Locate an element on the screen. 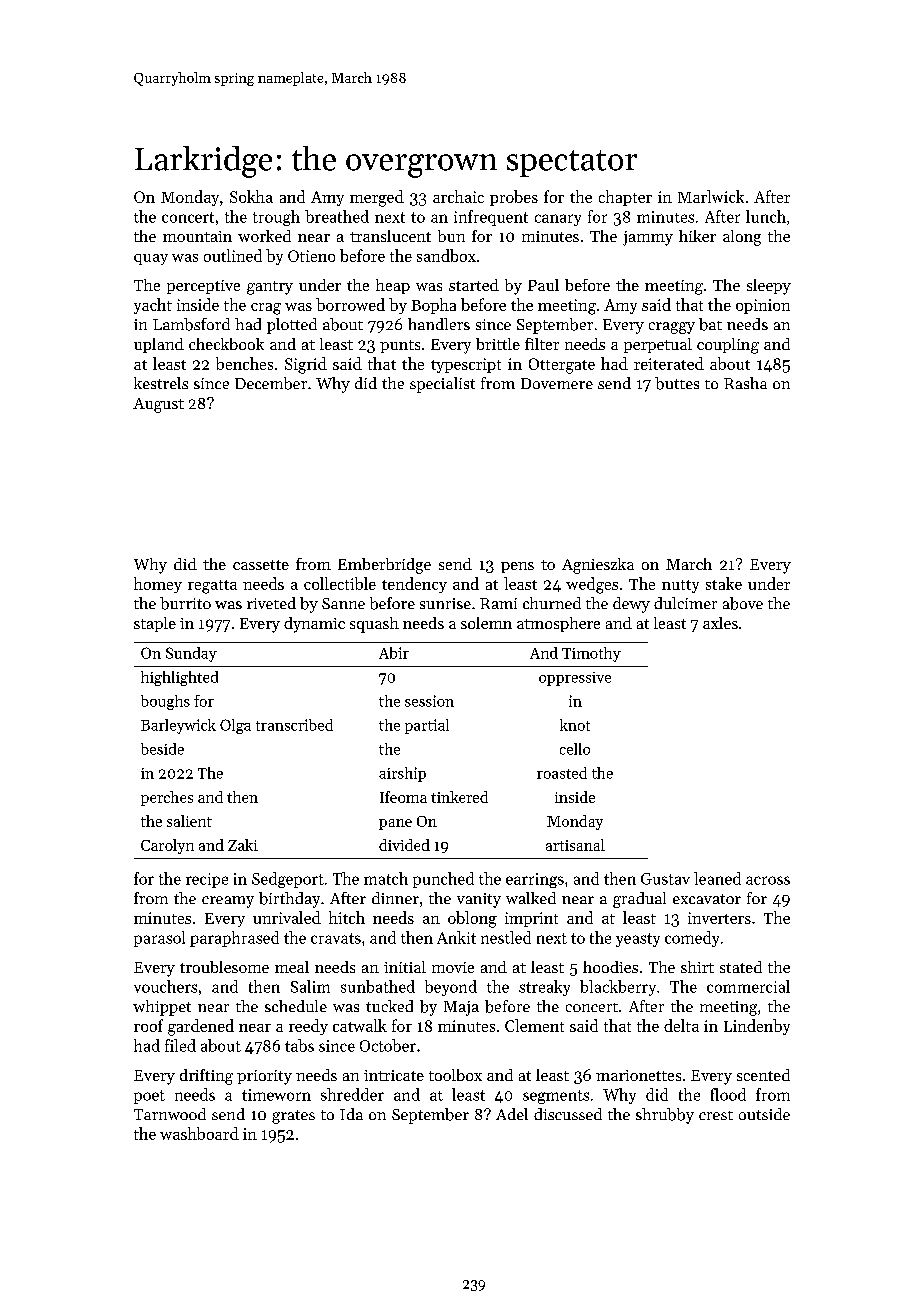 The image size is (924, 1314). Emberbridge is located at coordinates (384, 566).
